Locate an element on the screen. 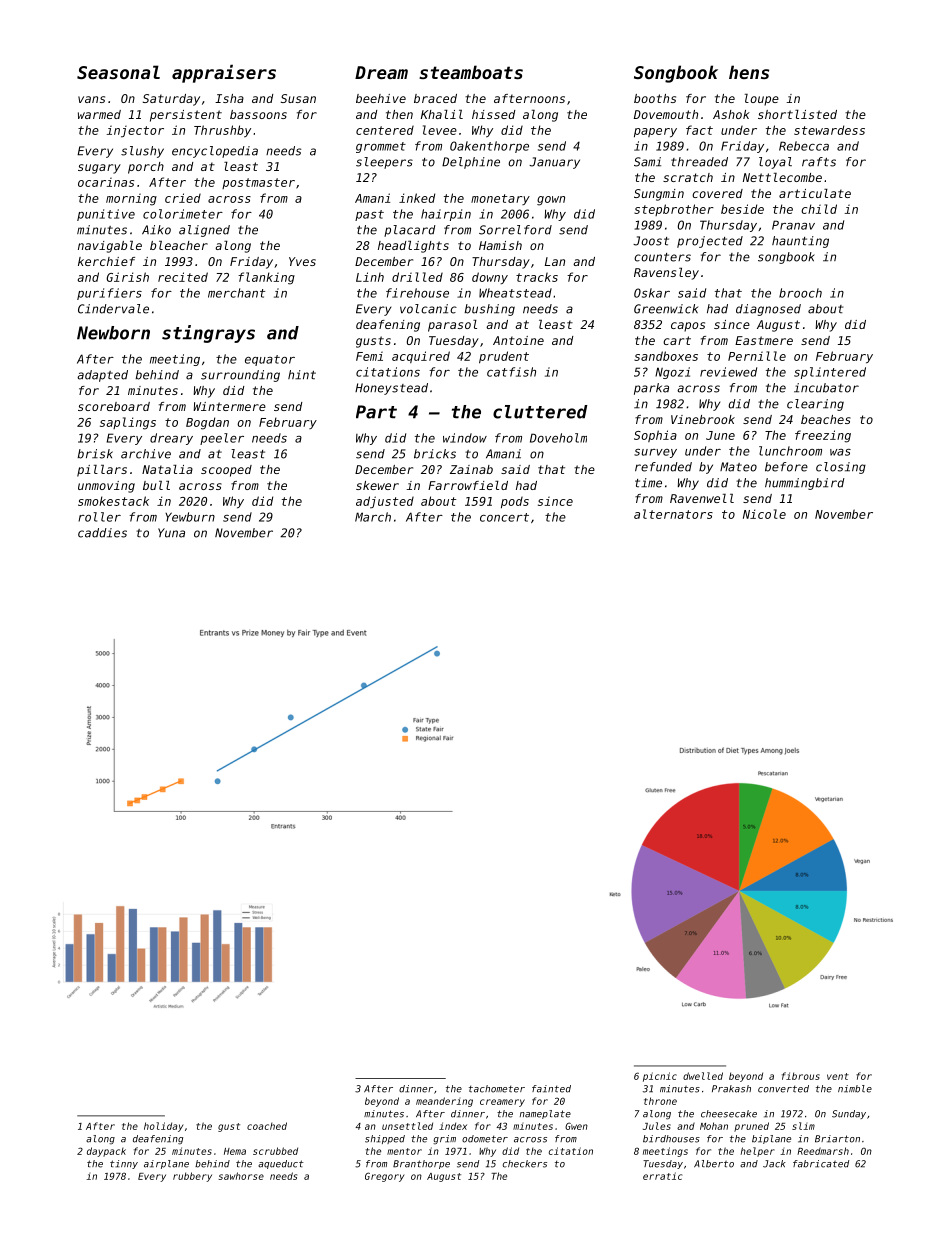 The height and width of the screenshot is (1233, 952). projected is located at coordinates (710, 242).
